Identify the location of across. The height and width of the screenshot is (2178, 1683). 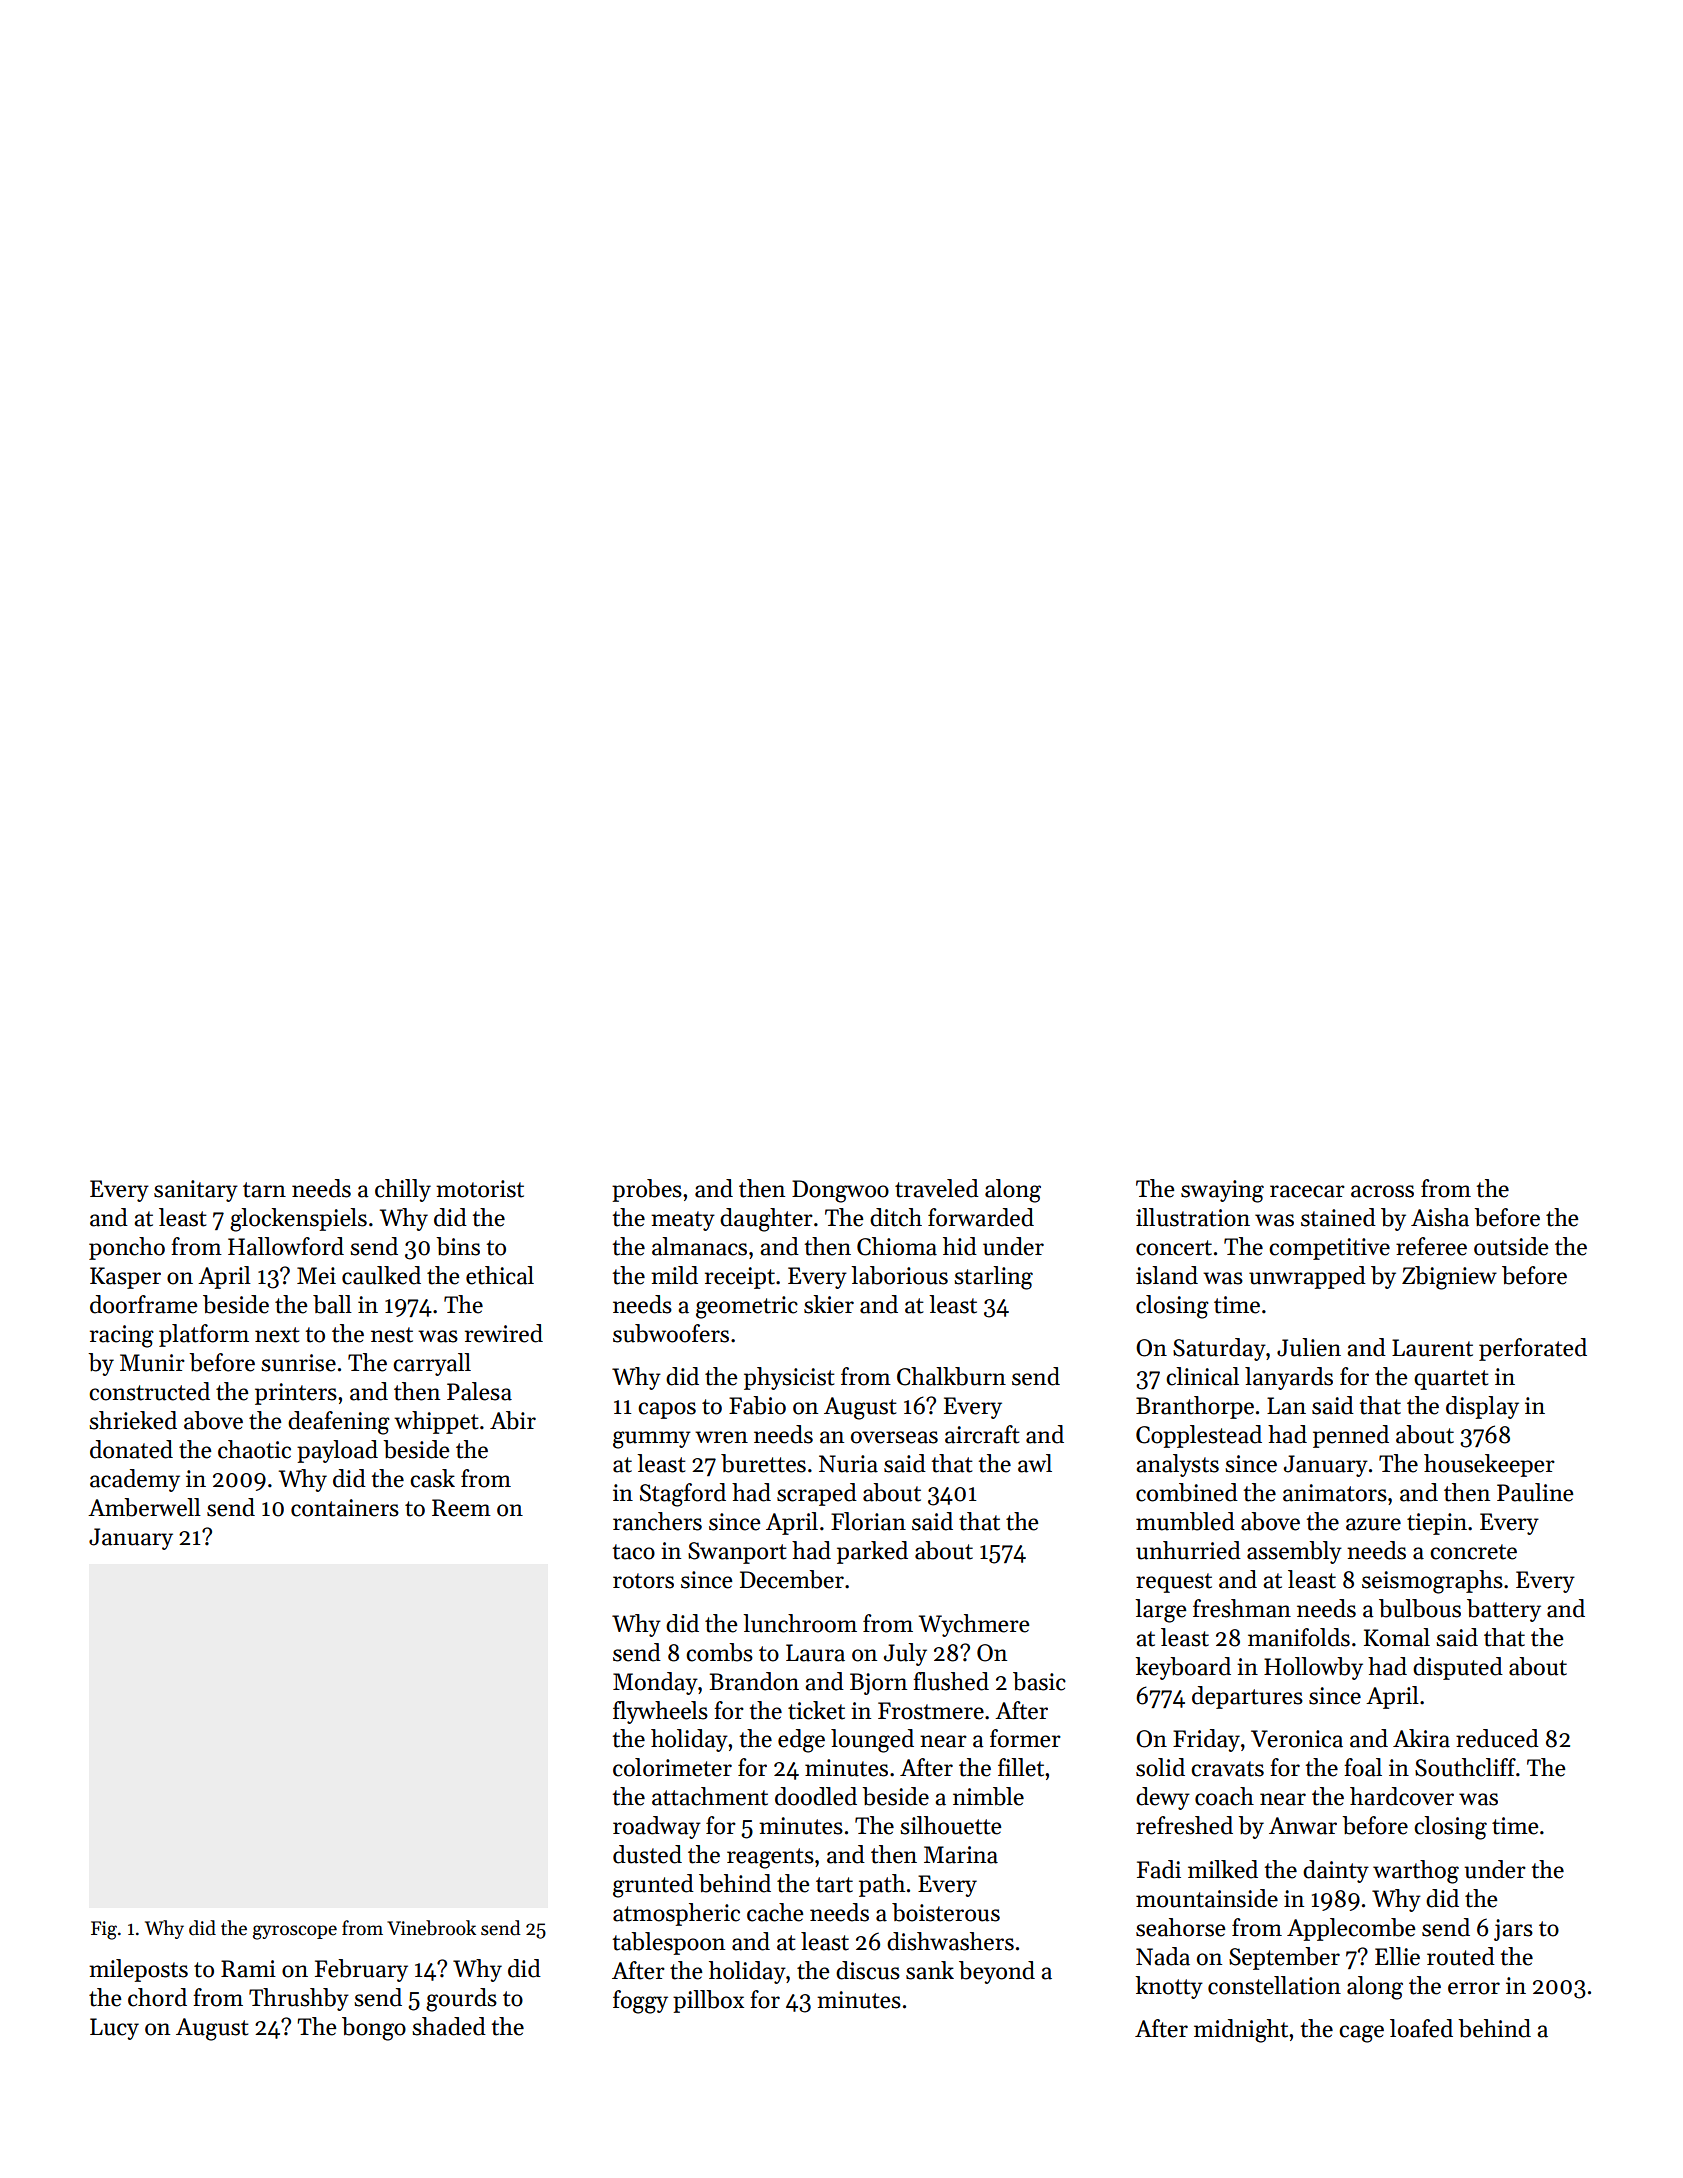
(1382, 1191).
